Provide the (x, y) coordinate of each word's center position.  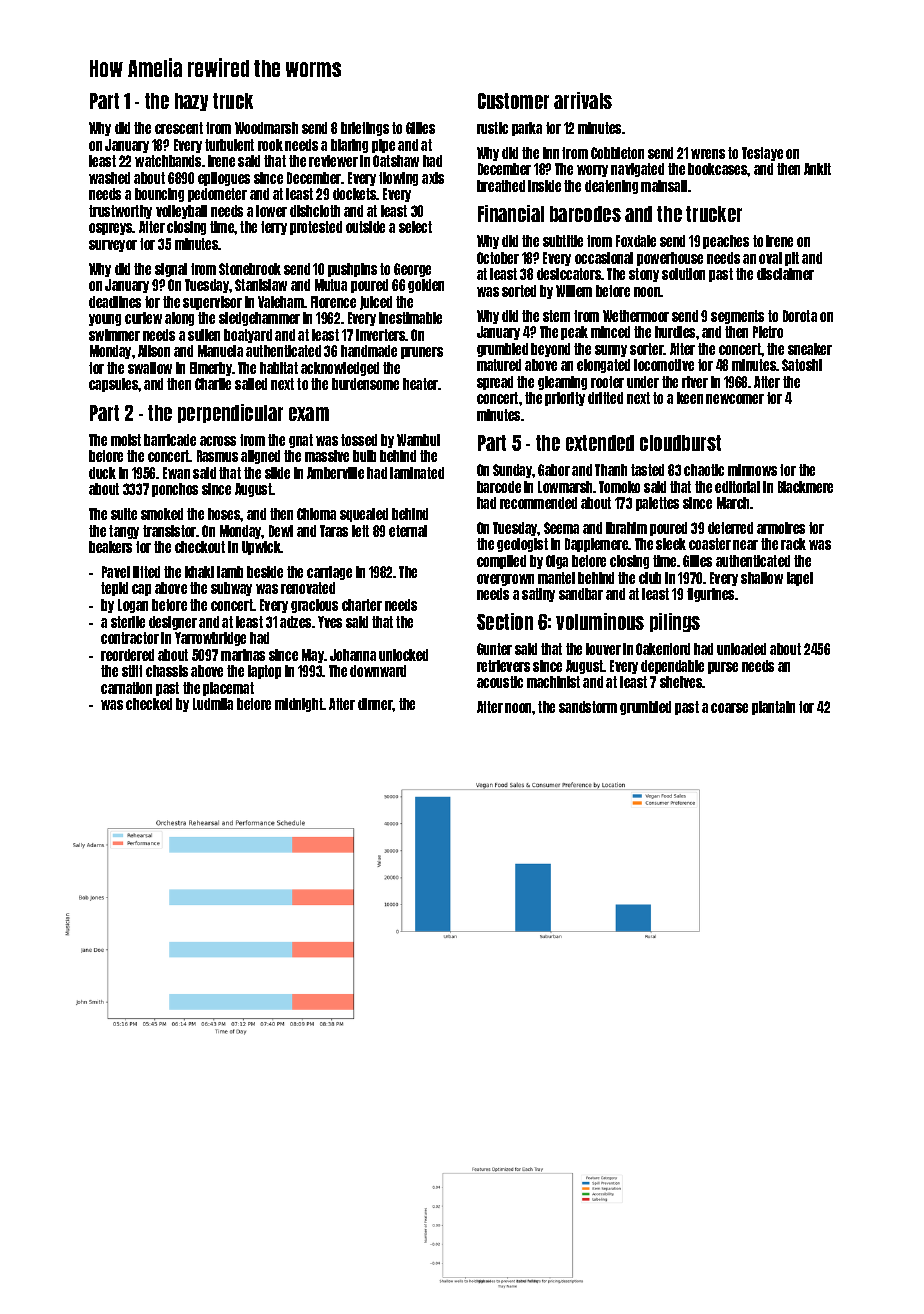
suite (124, 514)
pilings (675, 622)
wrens (708, 154)
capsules (114, 385)
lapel (800, 579)
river (695, 382)
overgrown (505, 580)
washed (109, 178)
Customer (513, 101)
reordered (127, 655)
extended (600, 443)
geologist (522, 545)
